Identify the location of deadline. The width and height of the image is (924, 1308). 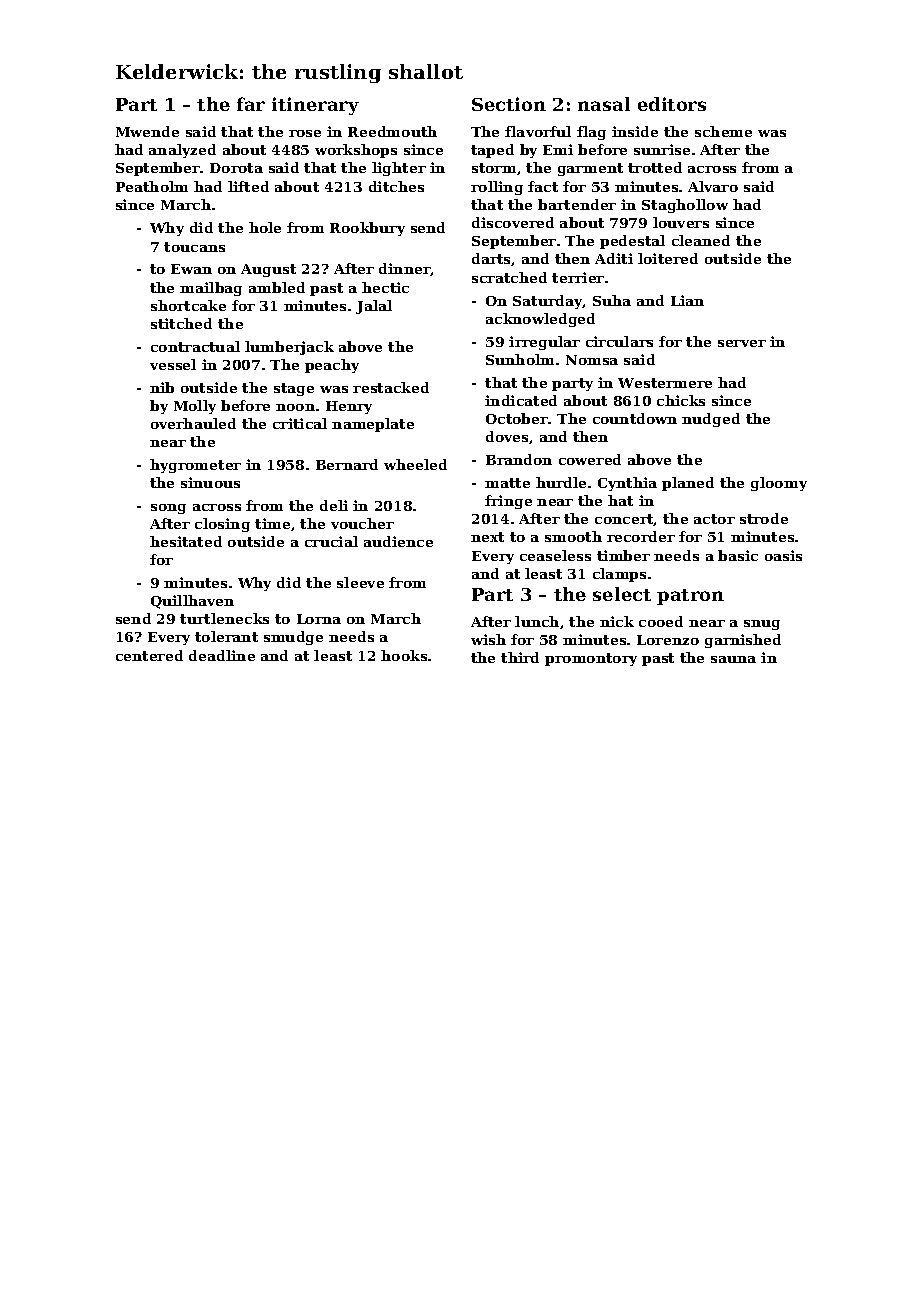
(222, 655).
